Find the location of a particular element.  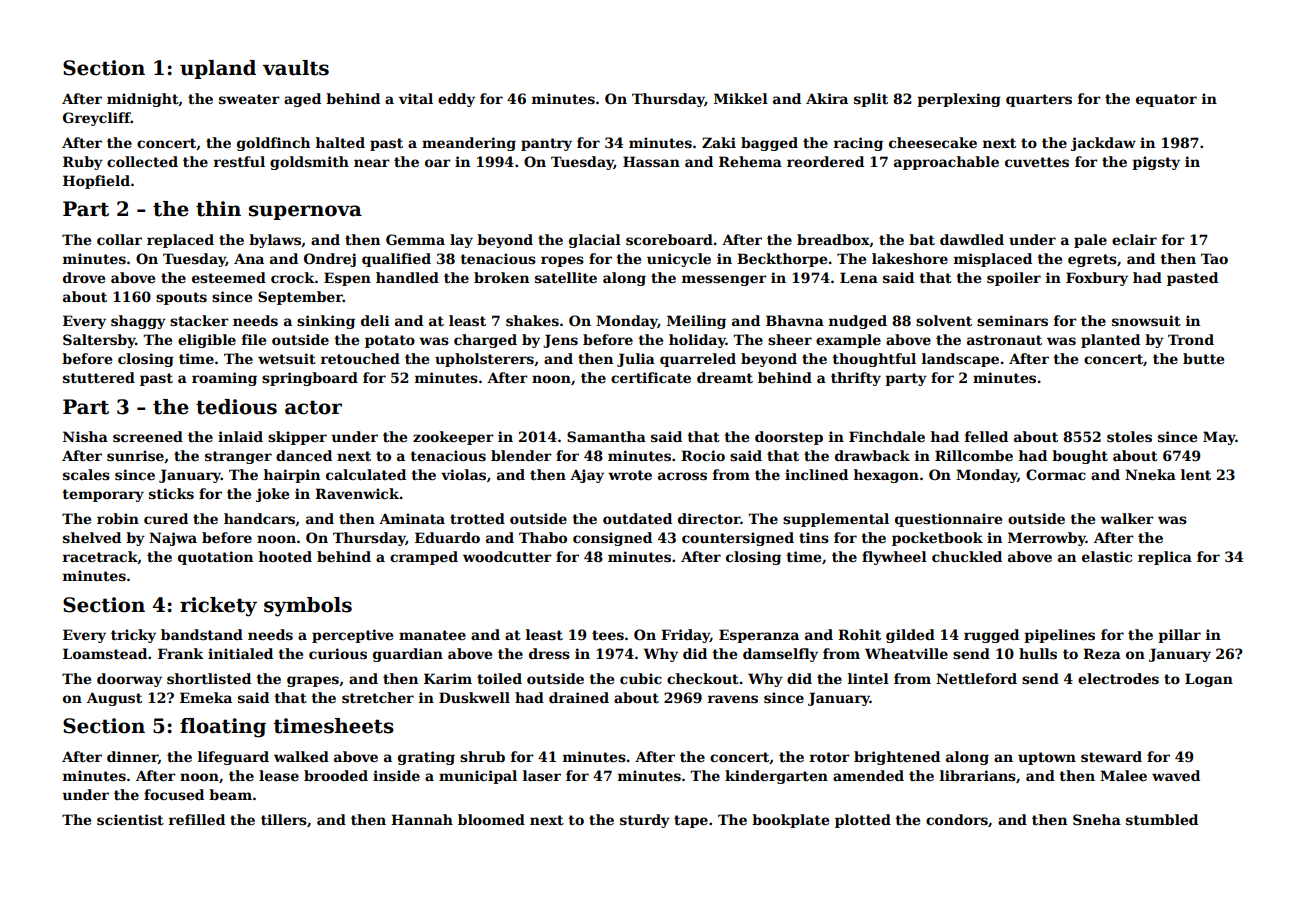

Friday is located at coordinates (685, 636).
